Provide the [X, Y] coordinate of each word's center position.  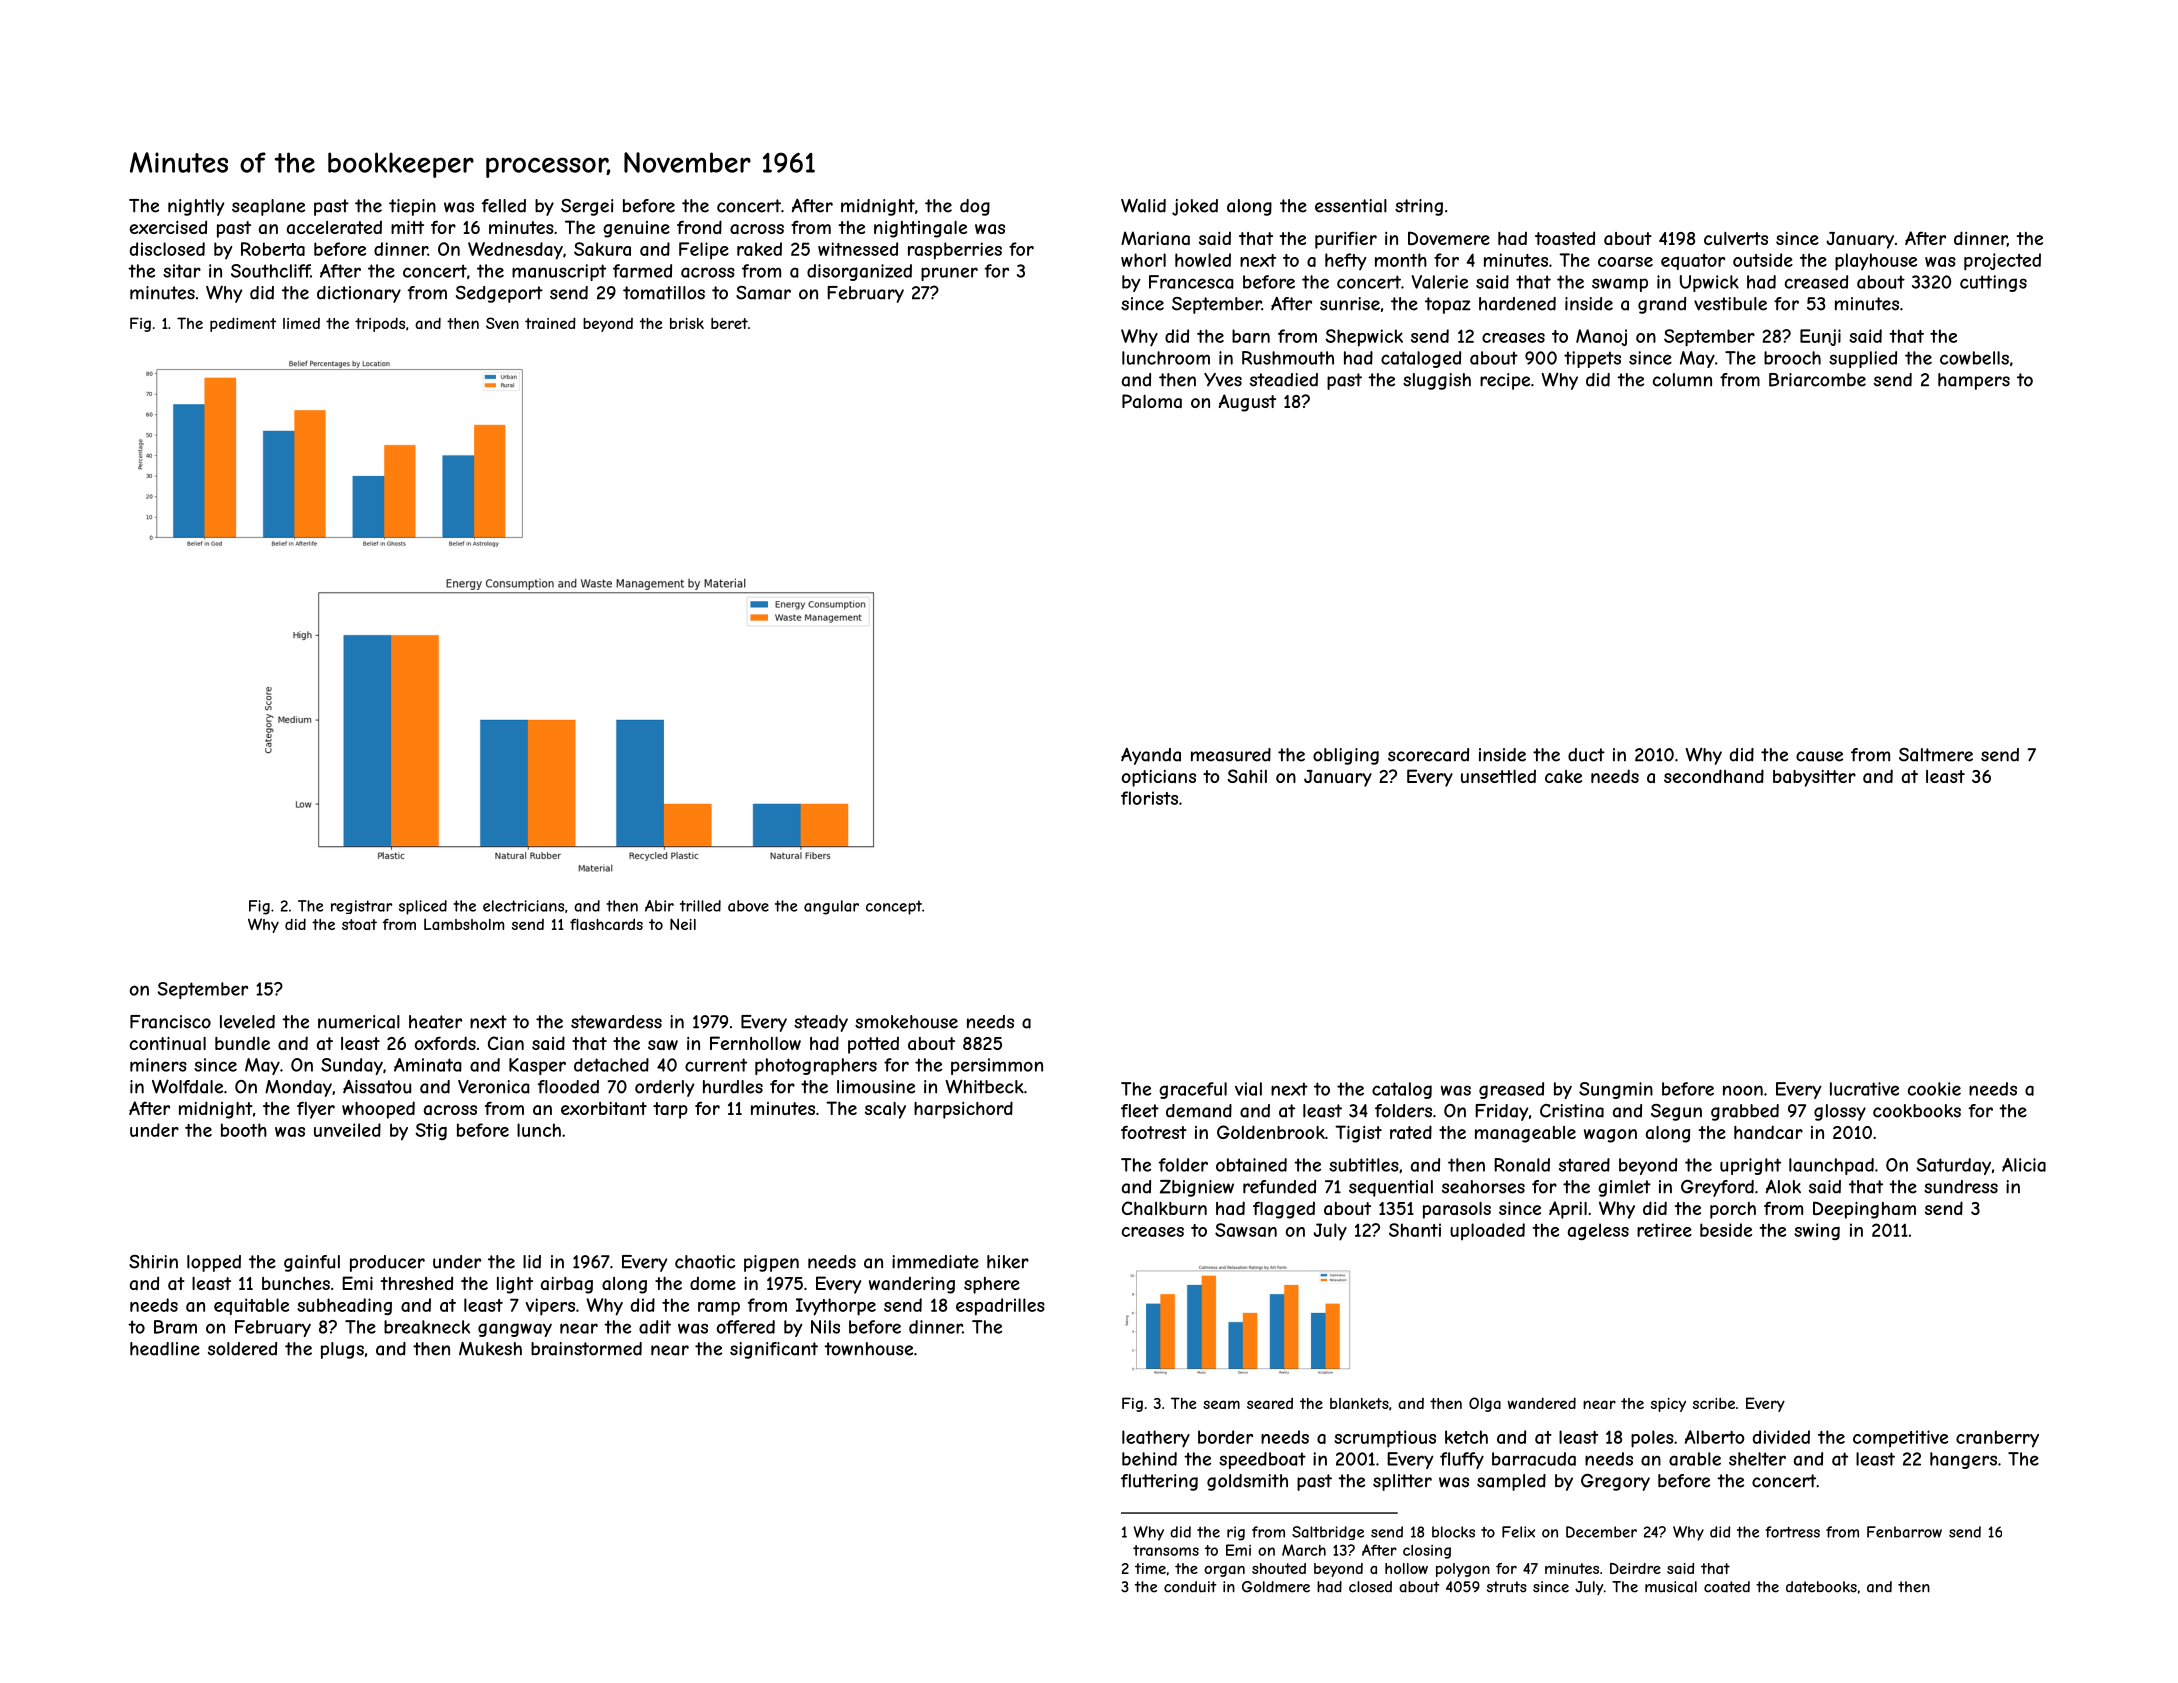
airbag [567, 1285]
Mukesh [490, 1349]
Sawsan [1246, 1230]
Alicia [2024, 1165]
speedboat [1262, 1460]
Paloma [1152, 401]
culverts [1736, 238]
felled [504, 206]
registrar [361, 907]
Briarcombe [1817, 380]
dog [975, 207]
